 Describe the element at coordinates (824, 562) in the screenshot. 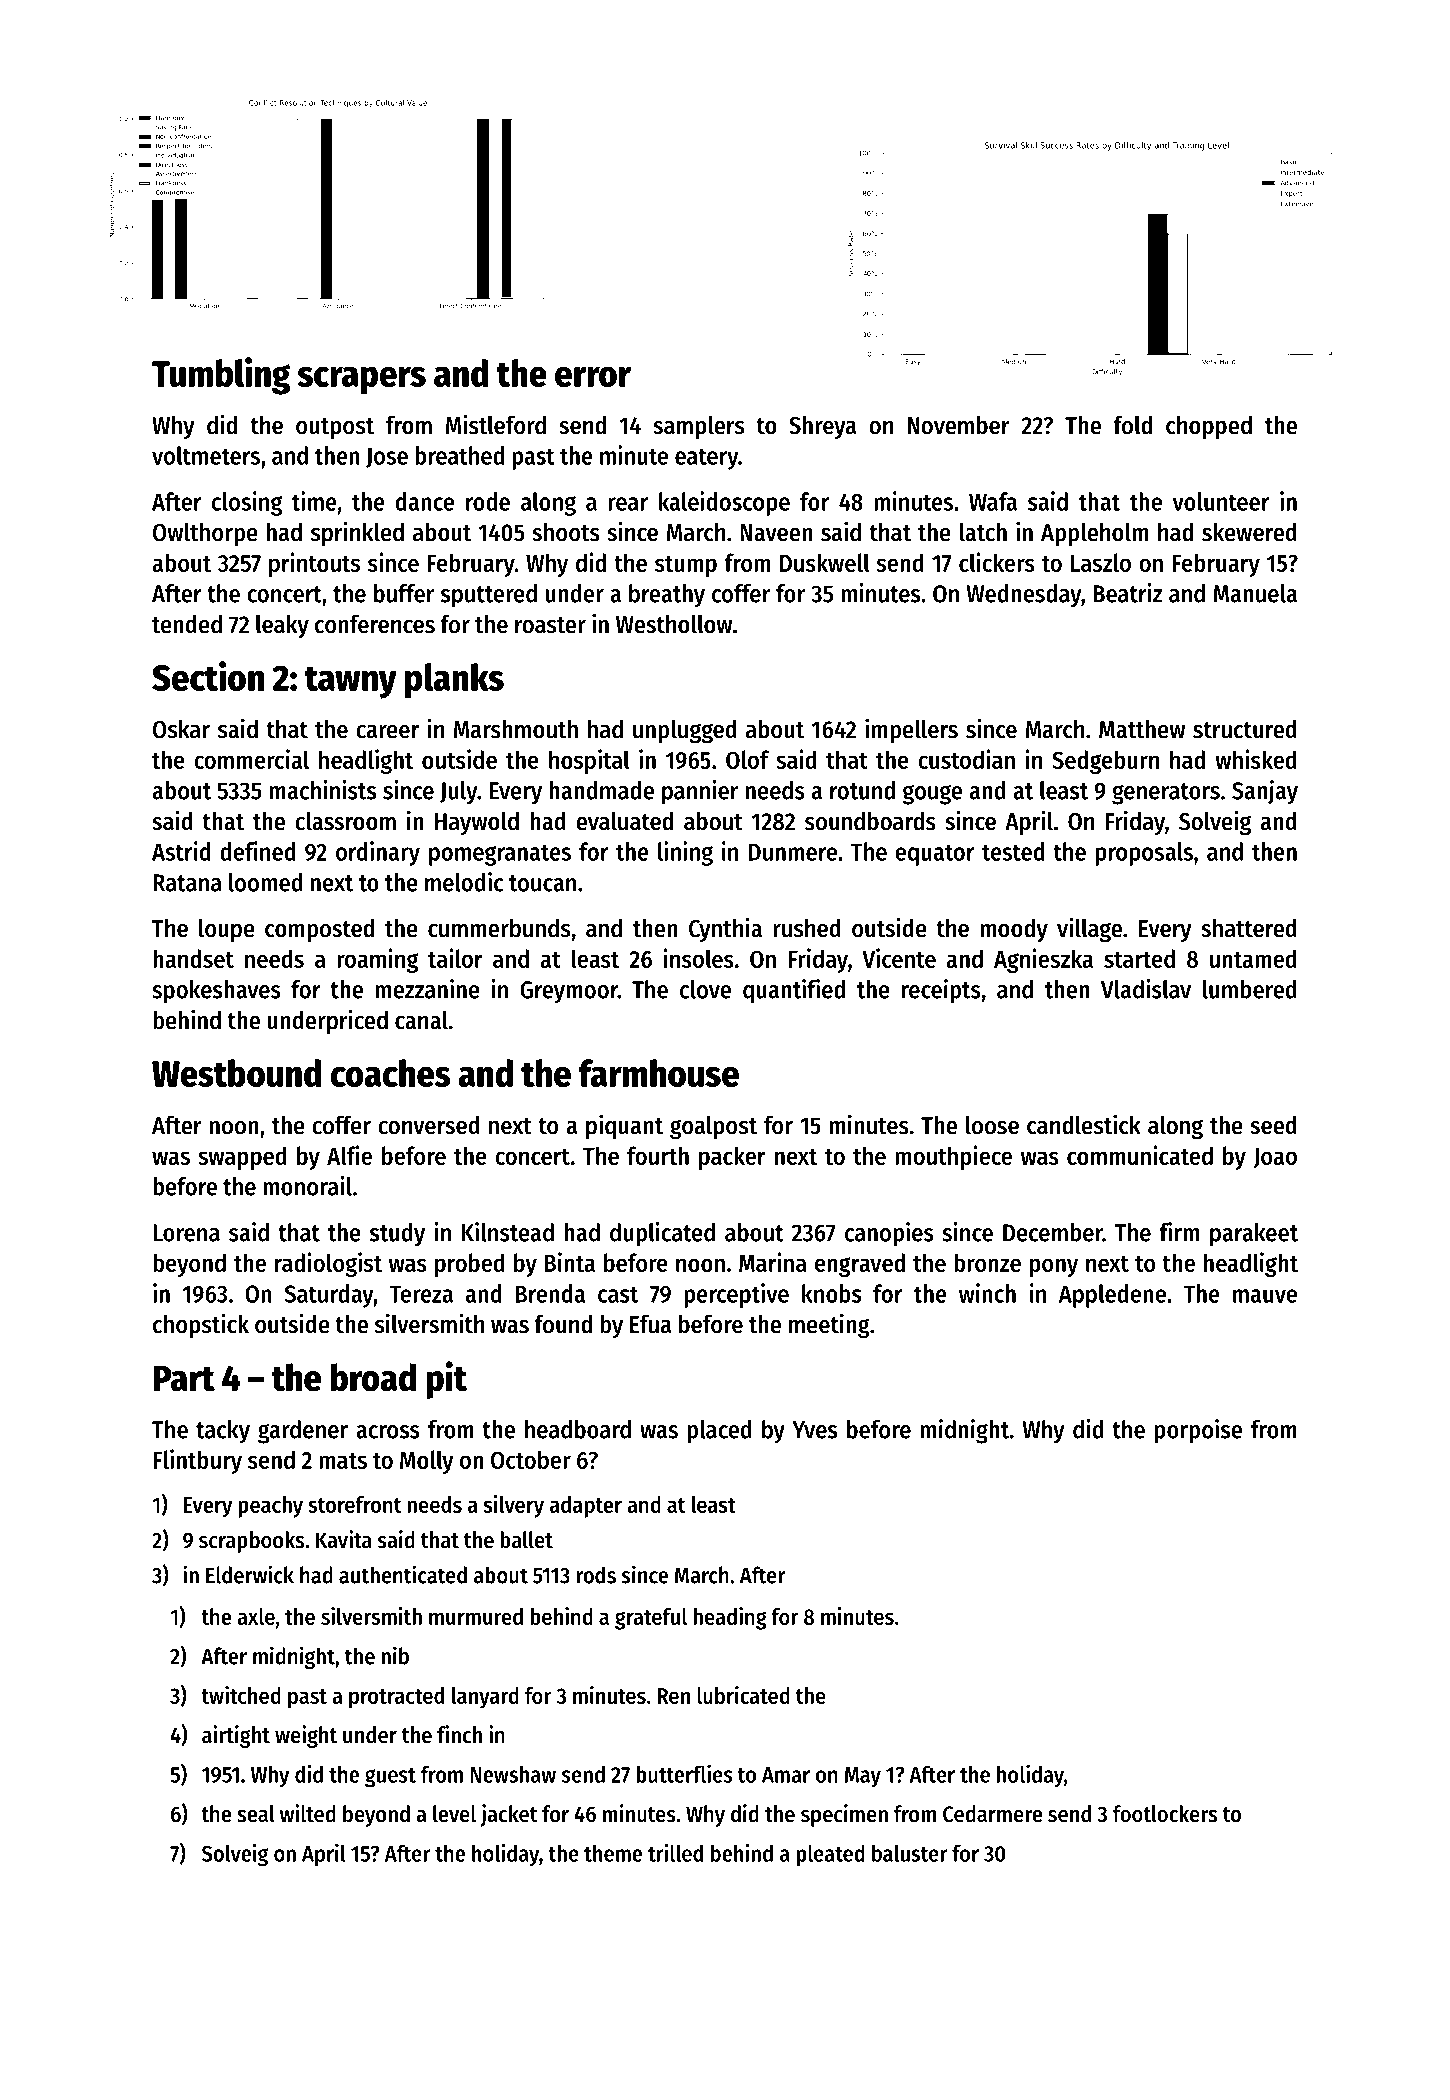

I see `Duskwell` at that location.
